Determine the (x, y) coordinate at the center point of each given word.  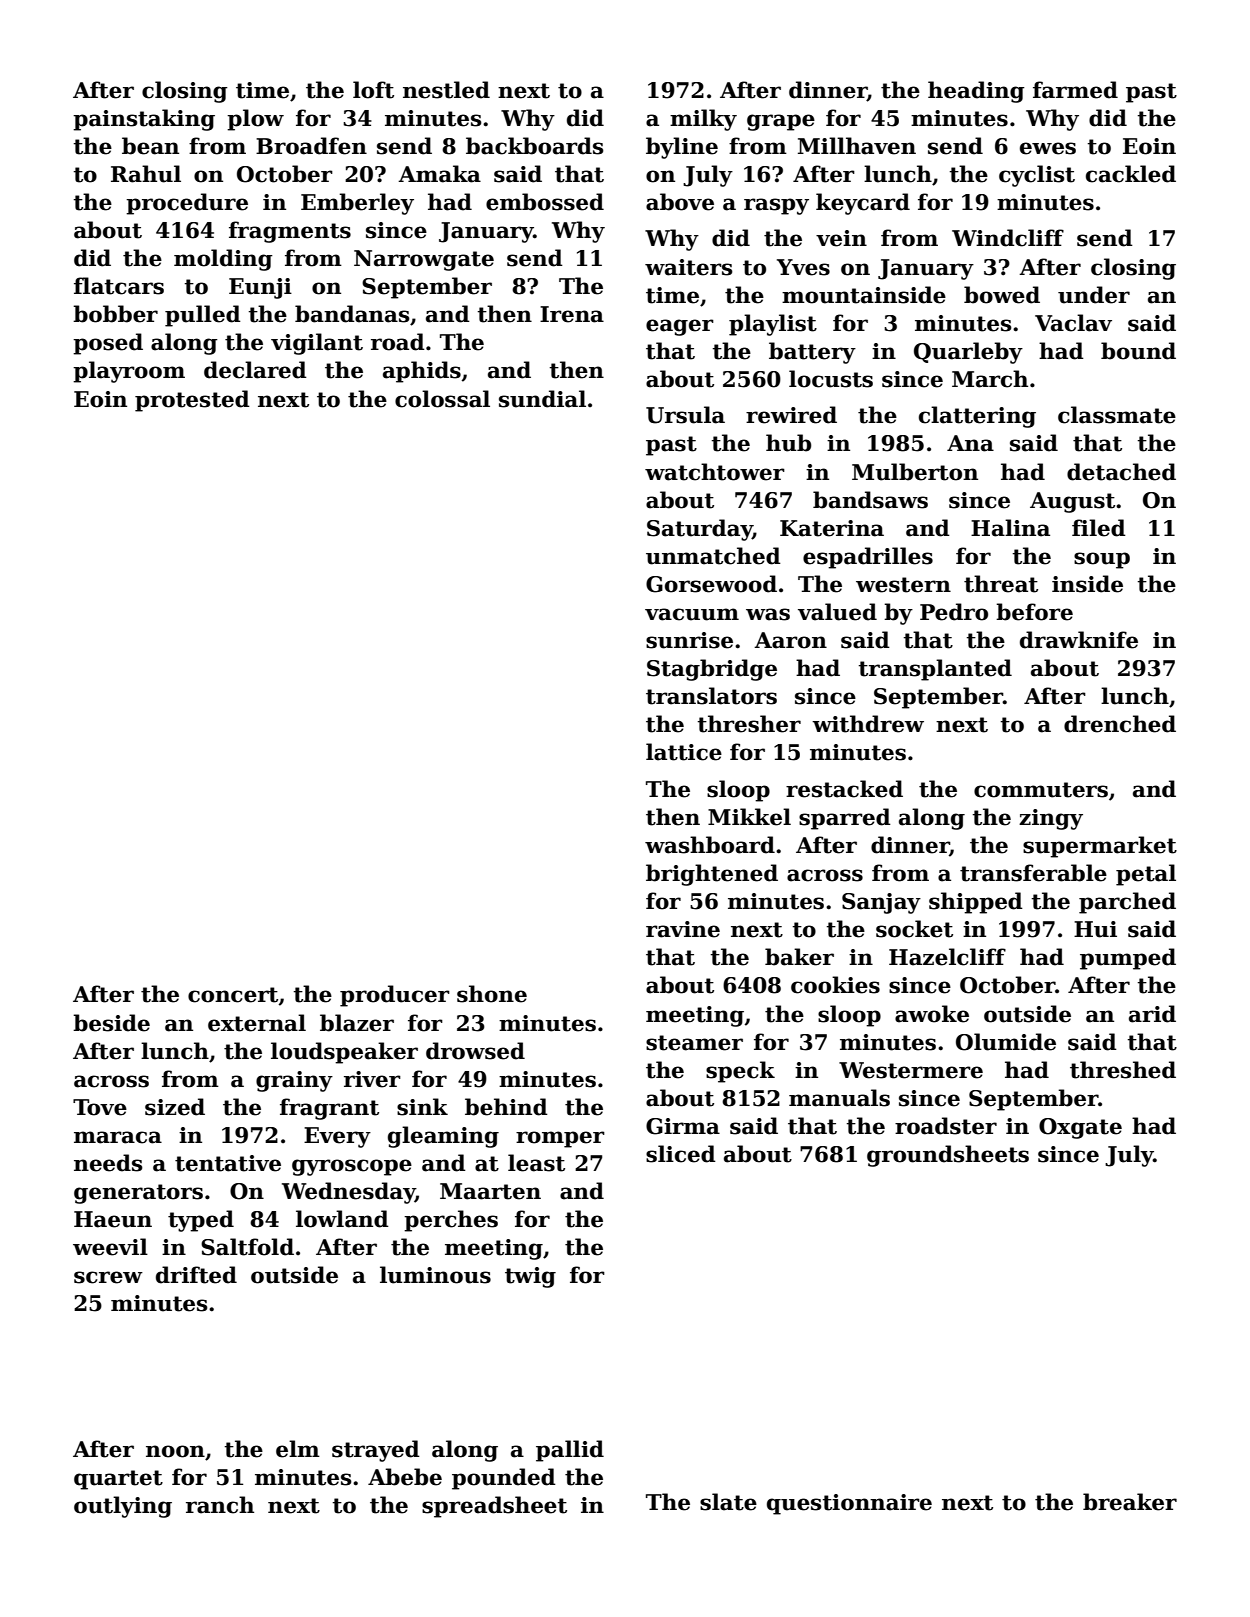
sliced (681, 1154)
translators (711, 696)
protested (192, 401)
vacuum (692, 614)
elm (298, 1449)
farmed (1075, 90)
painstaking (144, 120)
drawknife (1079, 640)
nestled (446, 90)
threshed (1123, 1070)
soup (1102, 560)
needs (108, 1163)
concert (233, 995)
